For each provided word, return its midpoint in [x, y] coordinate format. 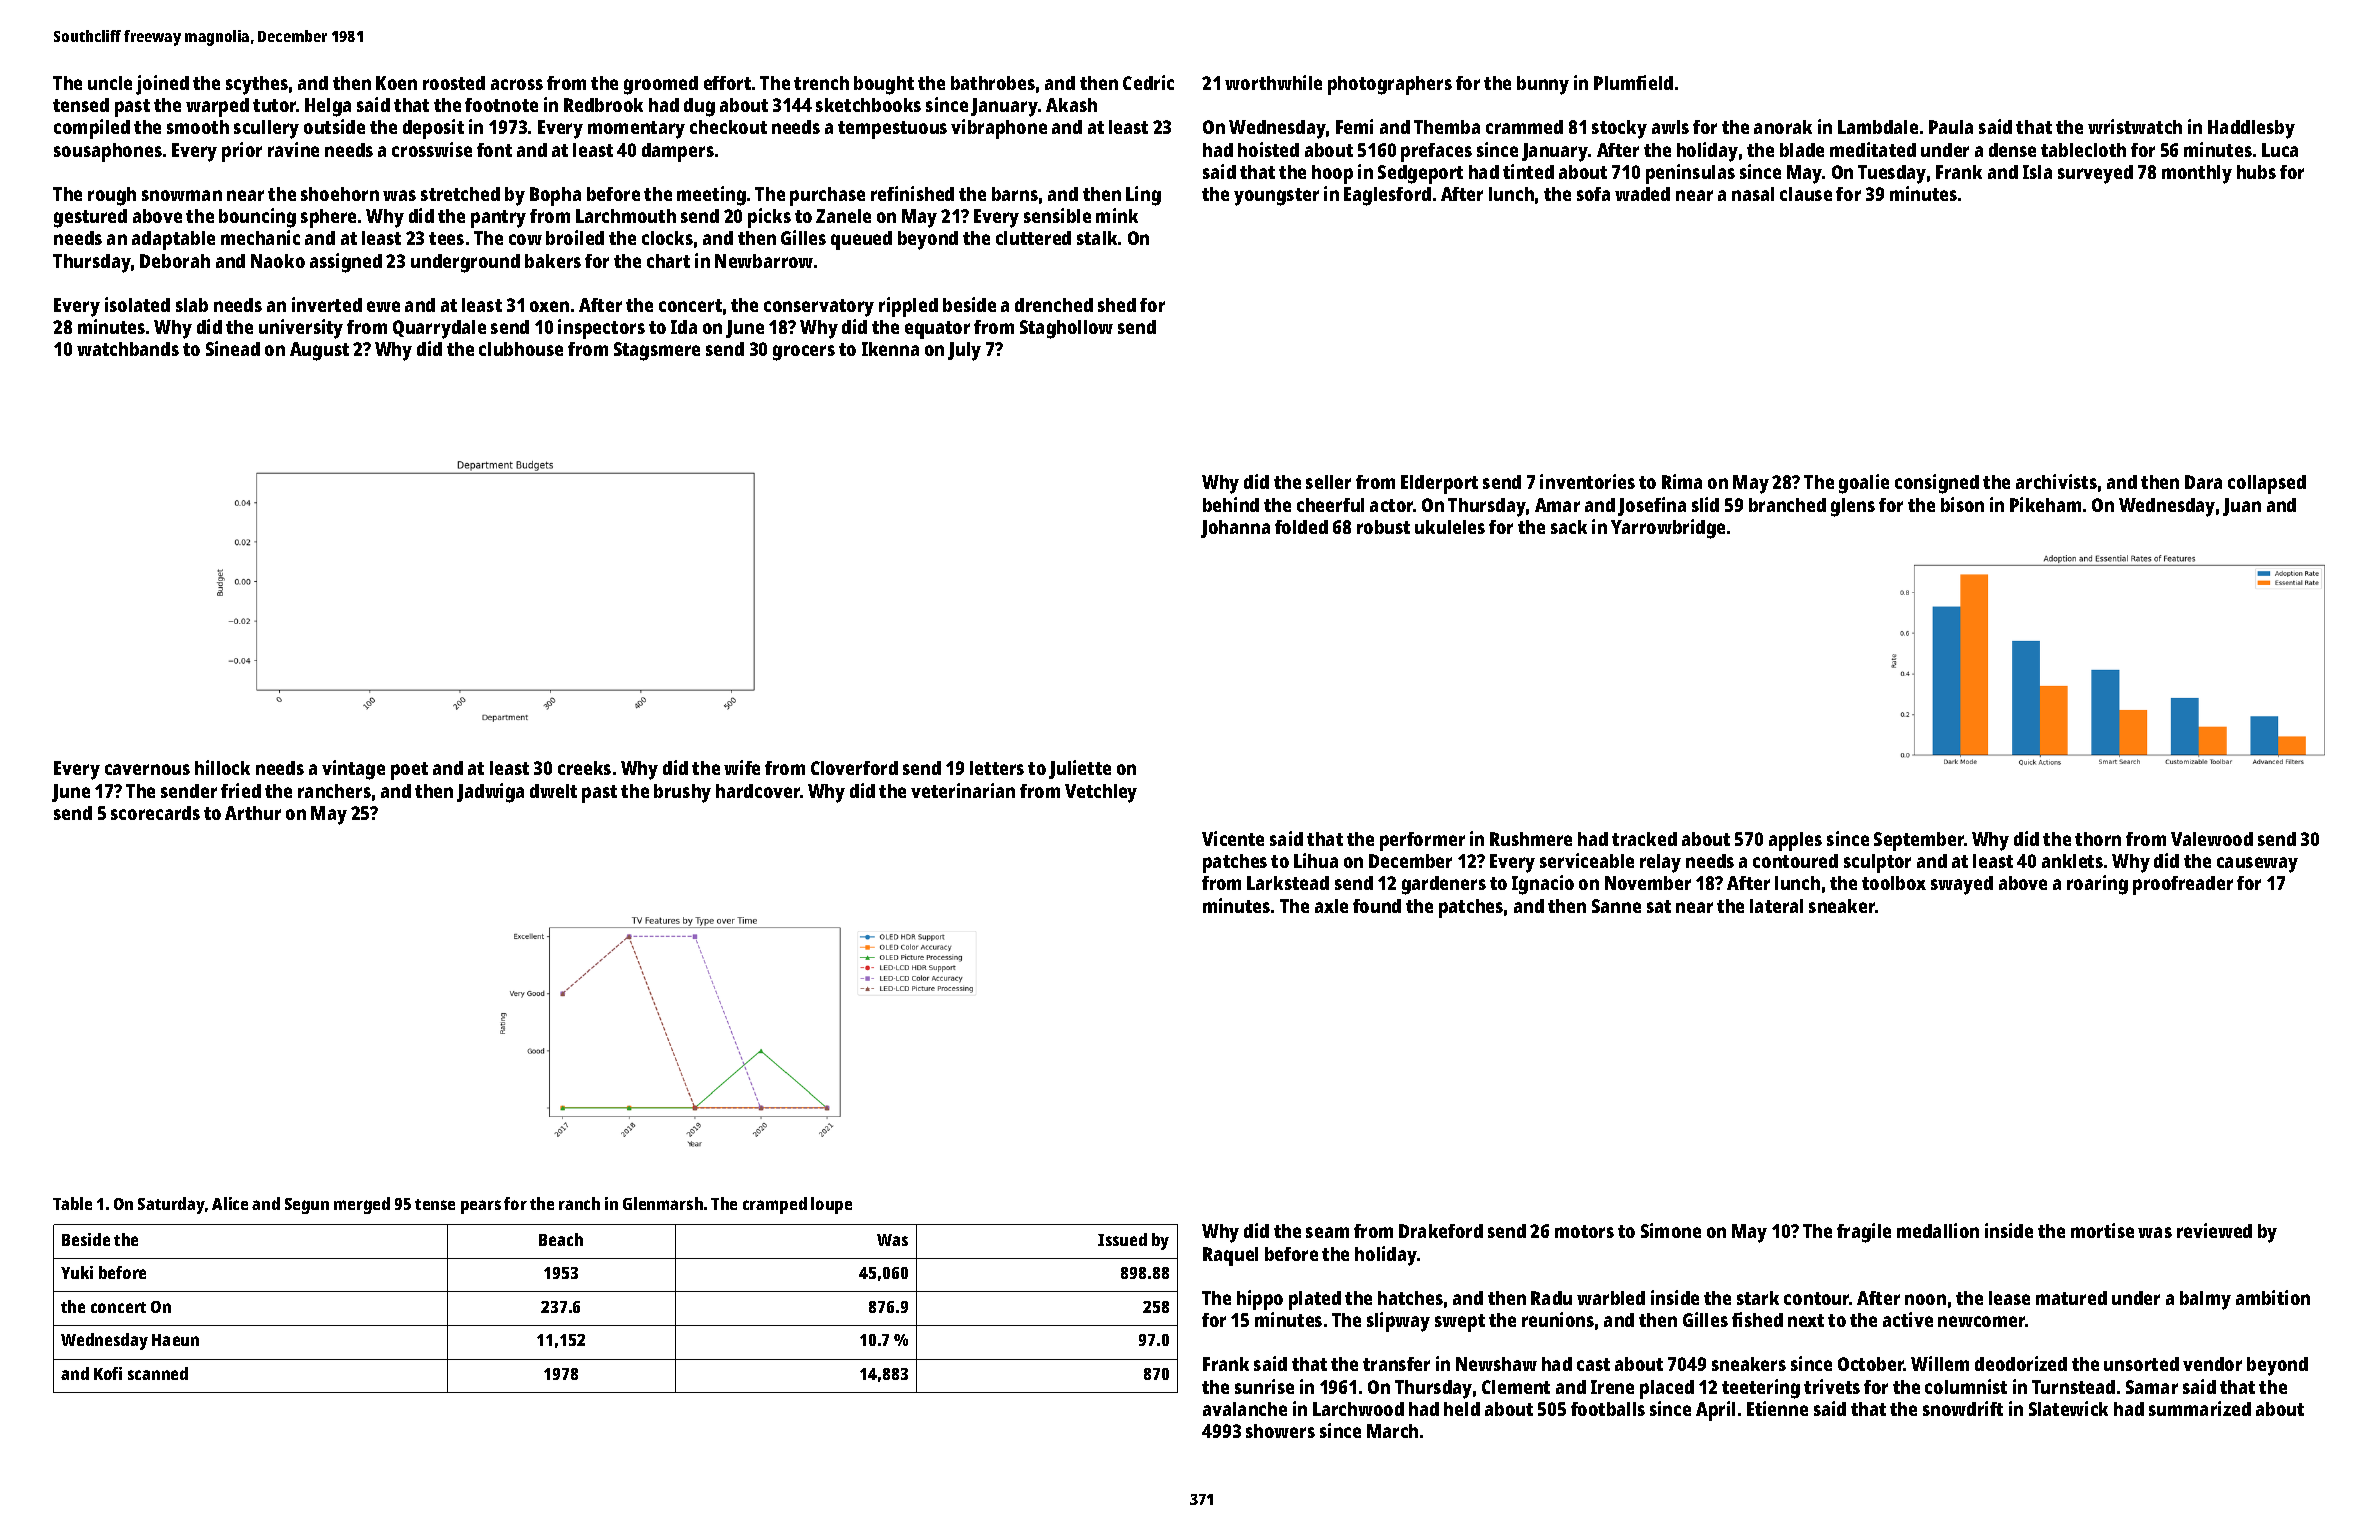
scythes [257, 85]
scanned [158, 1373]
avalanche [1245, 1409]
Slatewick [2068, 1408]
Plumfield [1633, 82]
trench [821, 83]
